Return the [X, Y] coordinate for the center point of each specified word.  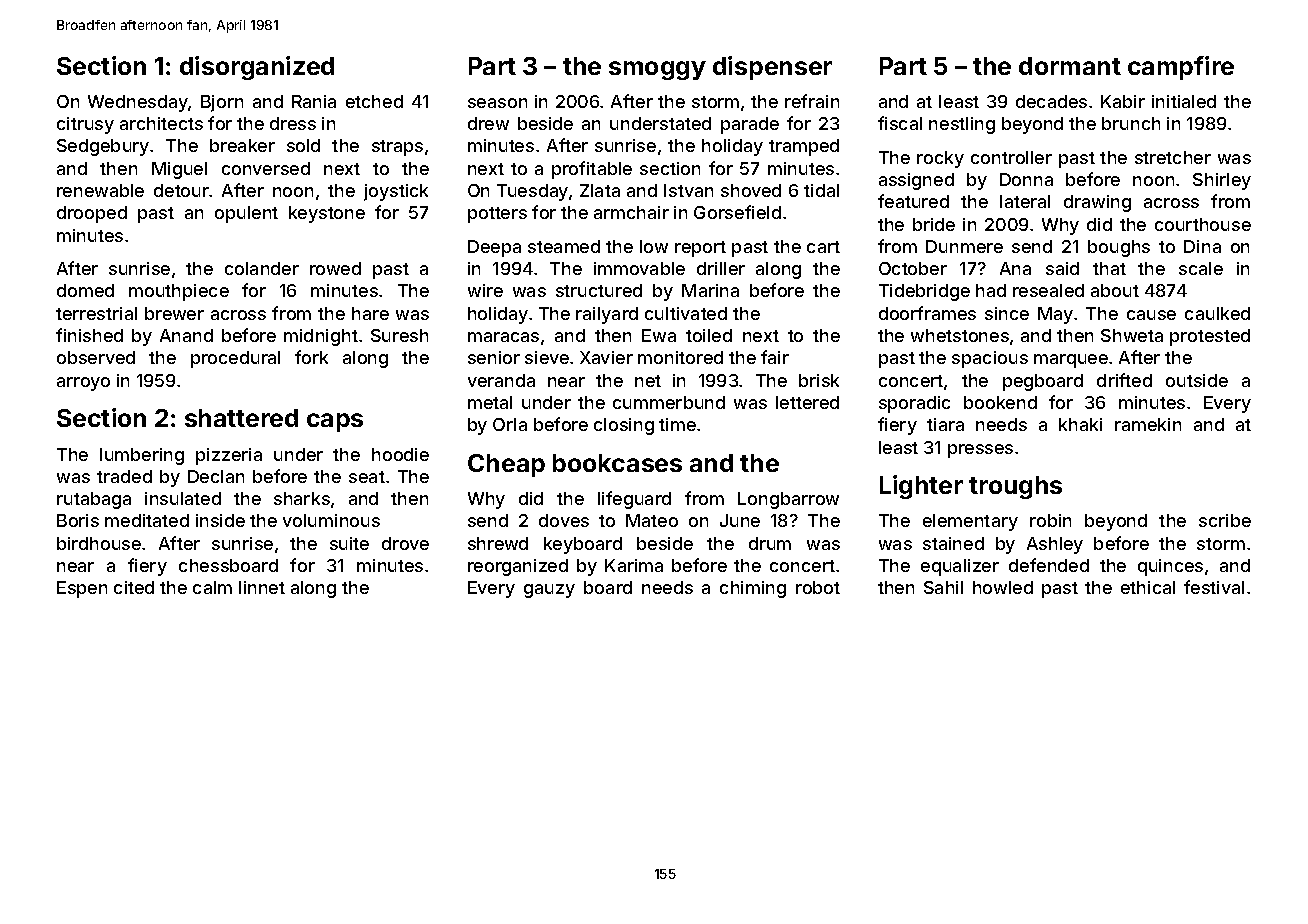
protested [1210, 337]
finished [89, 335]
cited [134, 587]
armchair [631, 212]
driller [721, 268]
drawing [1097, 203]
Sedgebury [103, 147]
